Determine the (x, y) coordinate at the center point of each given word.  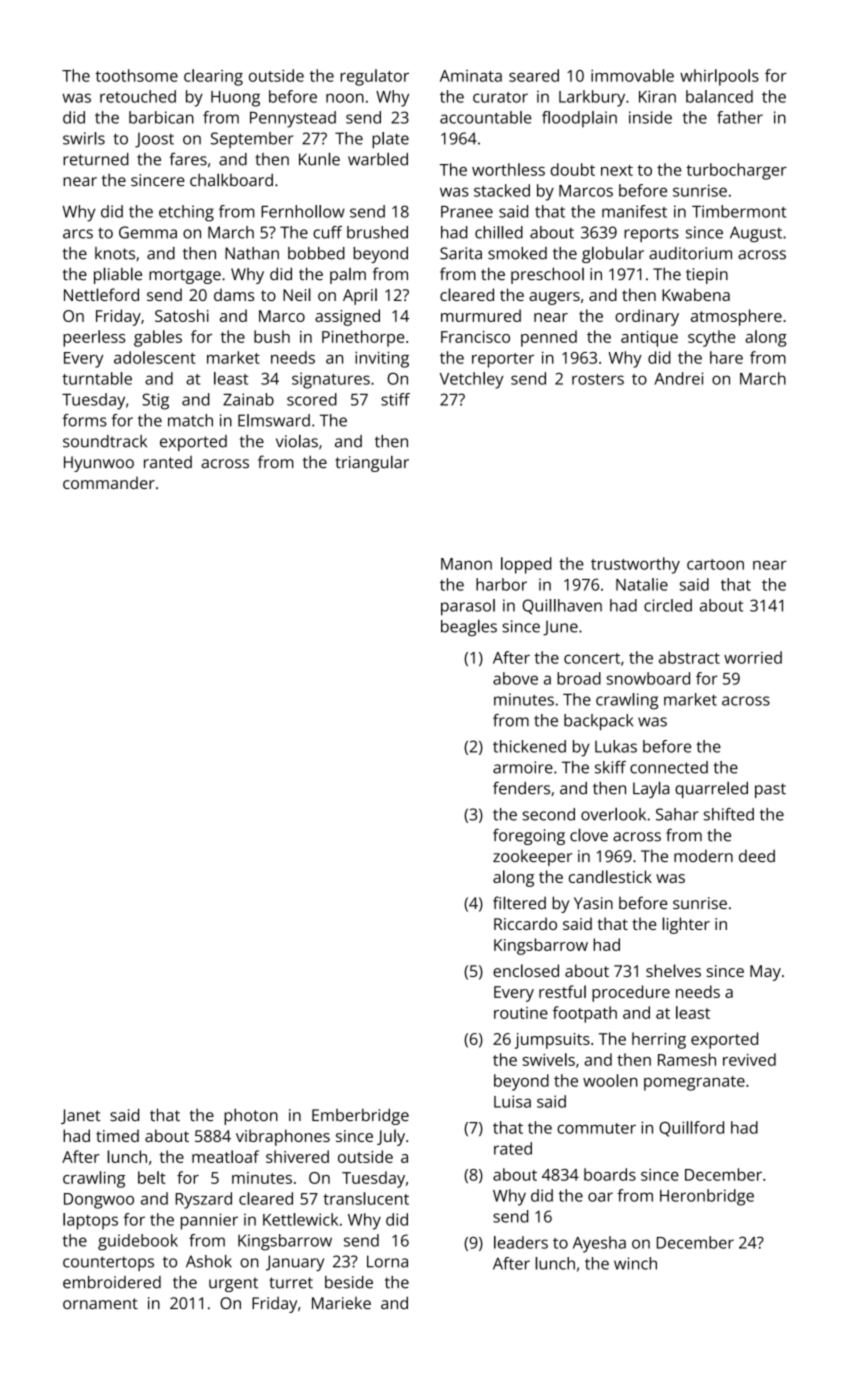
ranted (168, 462)
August (756, 234)
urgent (233, 1284)
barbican (161, 117)
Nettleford (101, 294)
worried (753, 657)
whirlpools (719, 77)
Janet (81, 1116)
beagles (469, 627)
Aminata (471, 76)
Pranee (467, 212)
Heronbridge (707, 1197)
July (391, 1137)
